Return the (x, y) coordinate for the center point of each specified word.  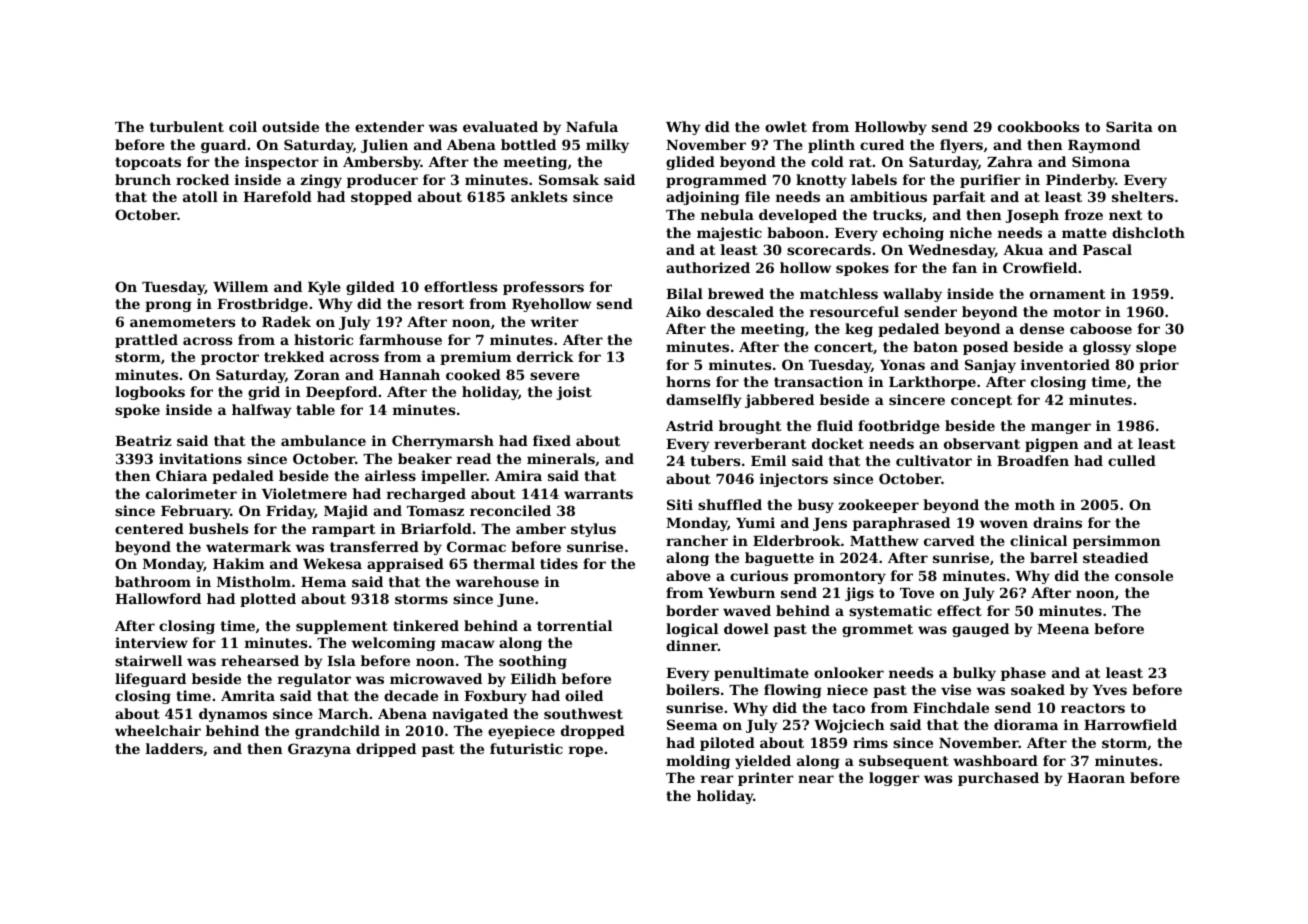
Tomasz (435, 511)
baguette (779, 559)
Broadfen (1033, 460)
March (343, 713)
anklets (539, 196)
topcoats (148, 163)
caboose (1101, 328)
